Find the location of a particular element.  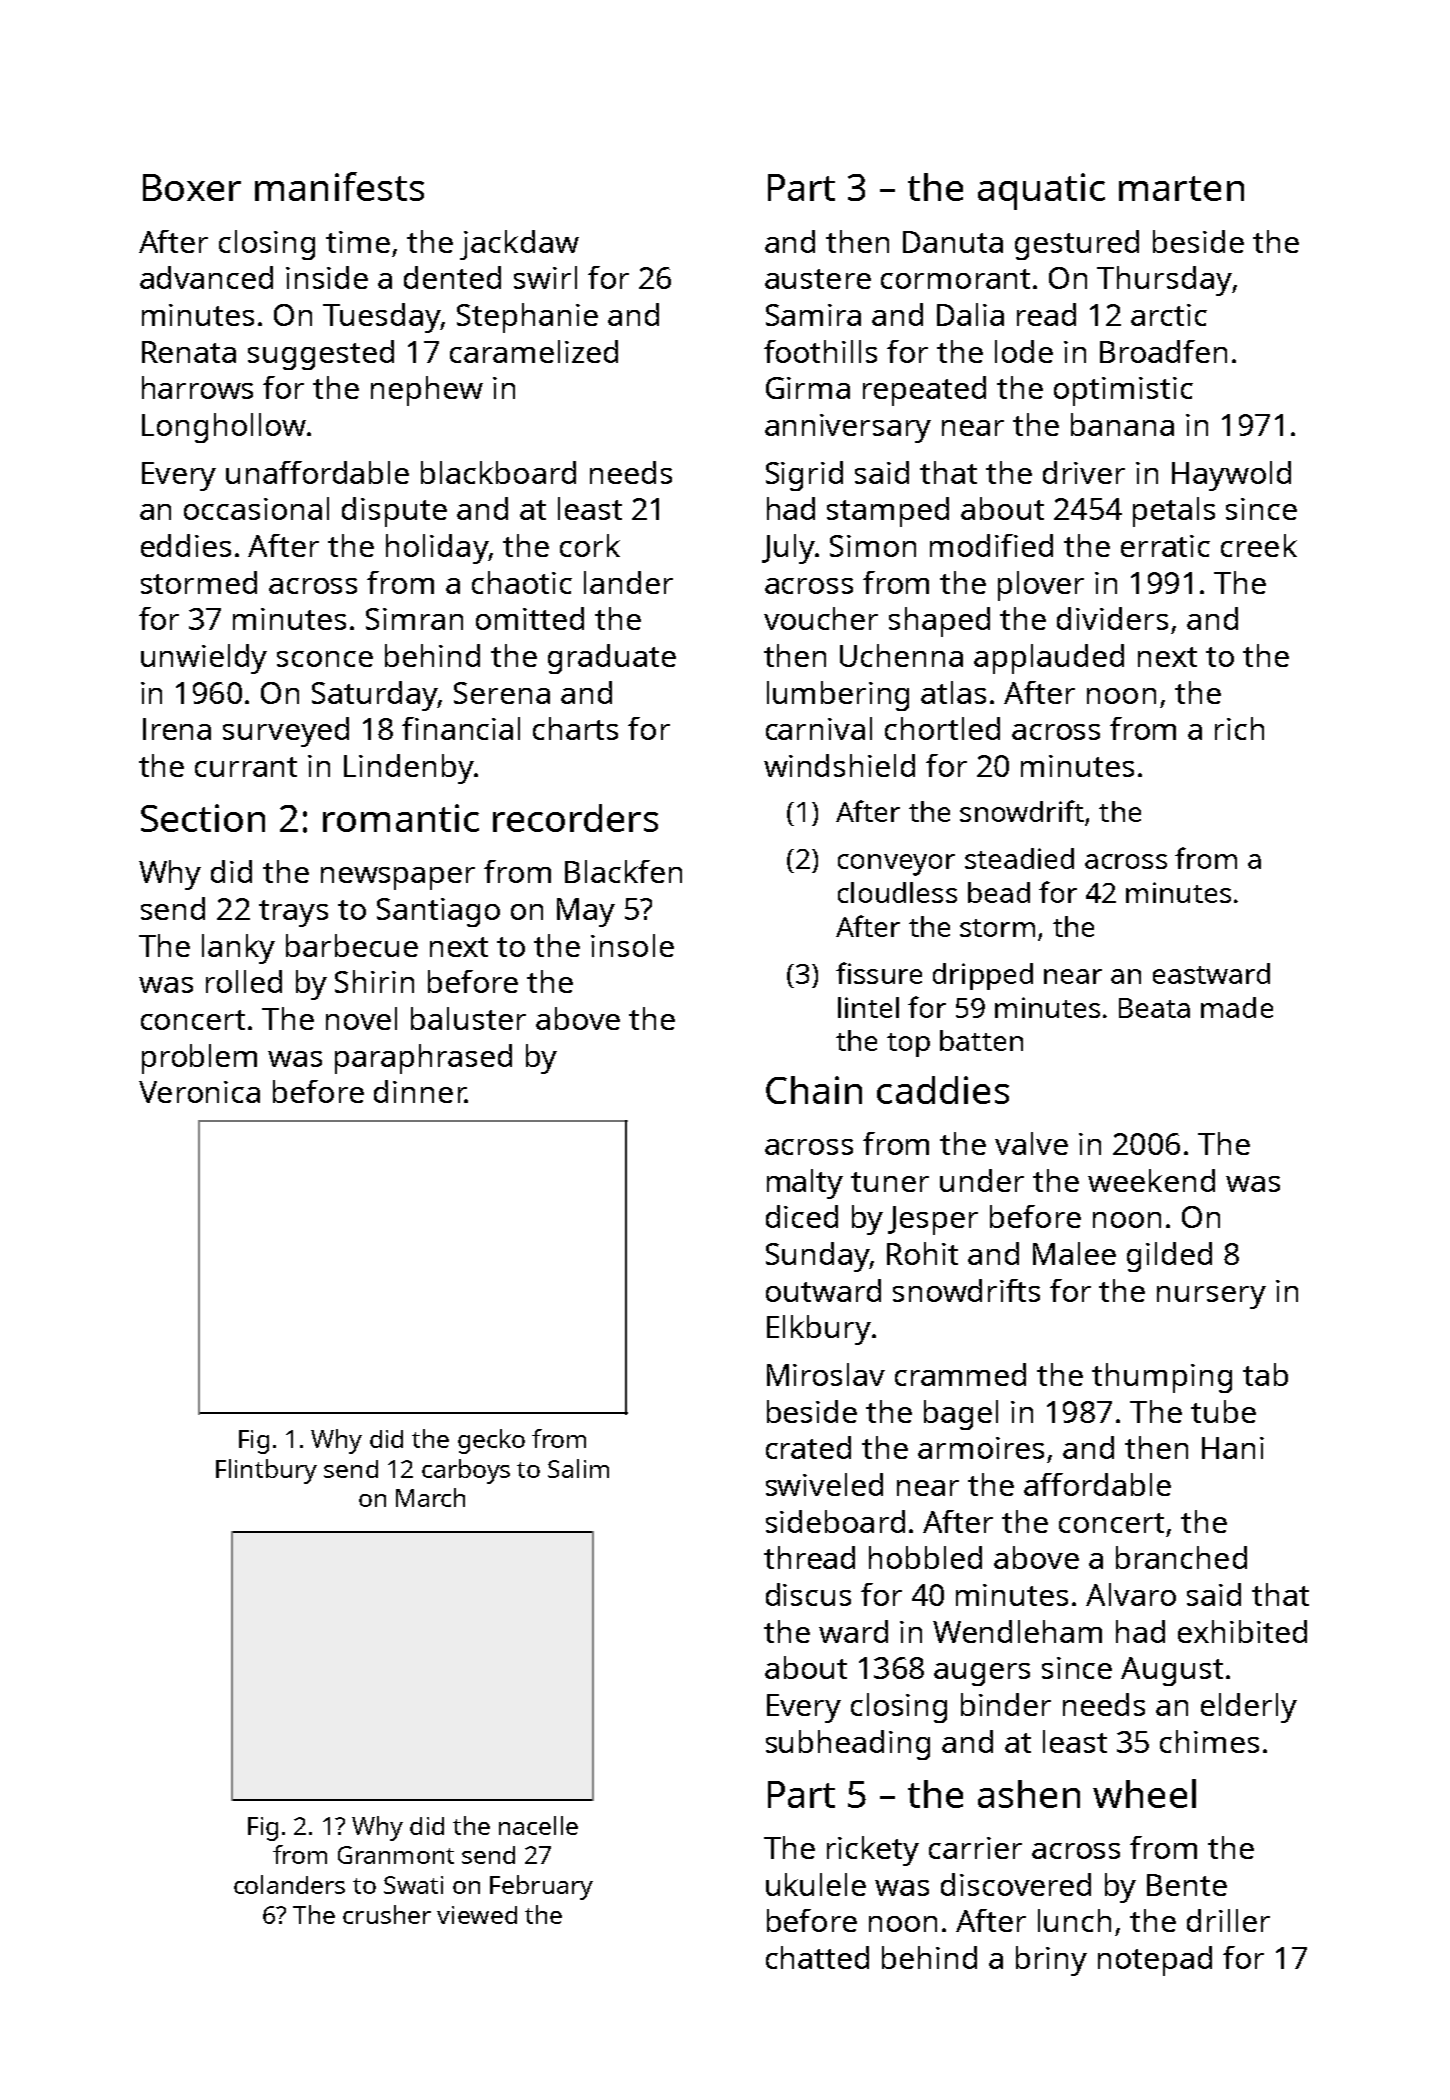

valve is located at coordinates (1031, 1143).
